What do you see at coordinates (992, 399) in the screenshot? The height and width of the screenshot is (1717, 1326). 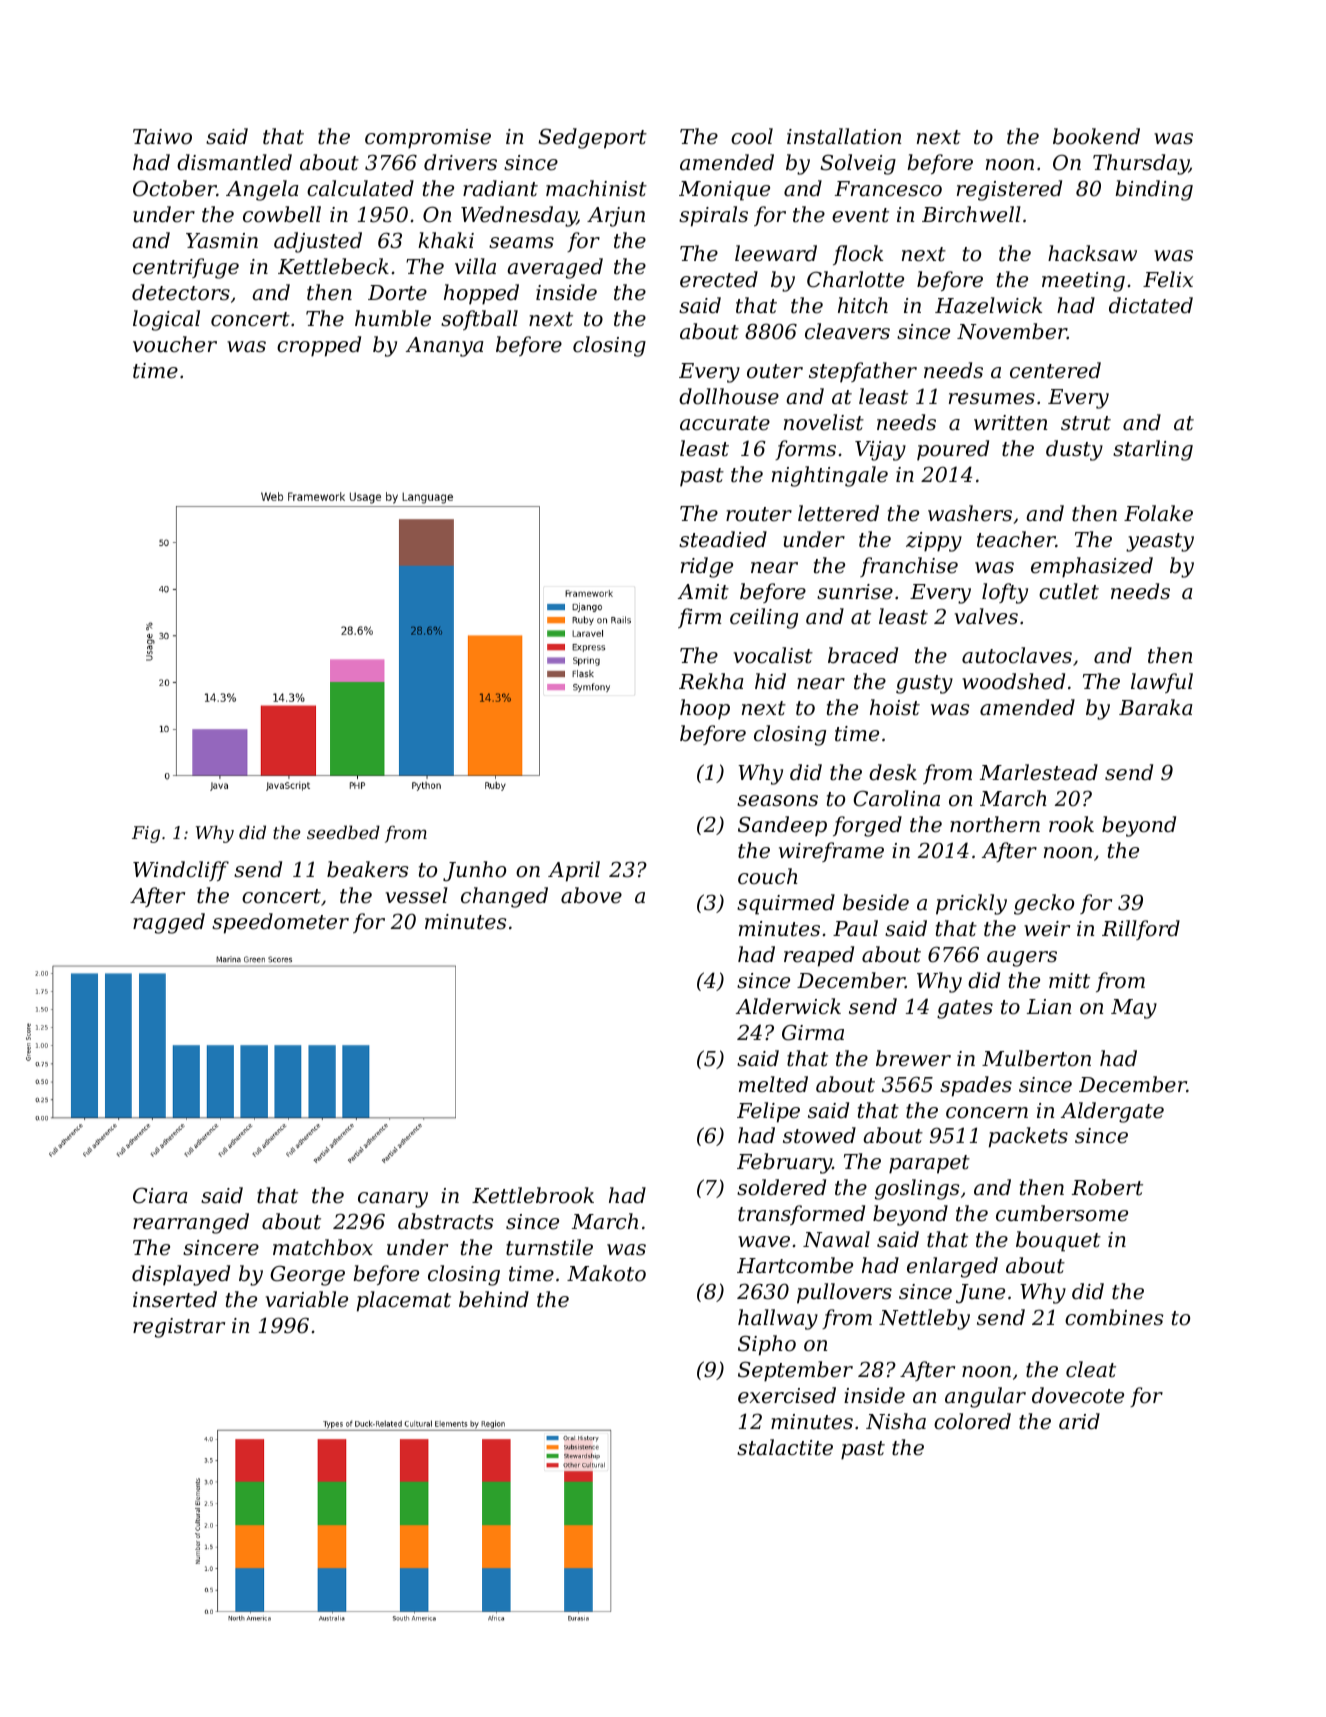 I see `resumes` at bounding box center [992, 399].
